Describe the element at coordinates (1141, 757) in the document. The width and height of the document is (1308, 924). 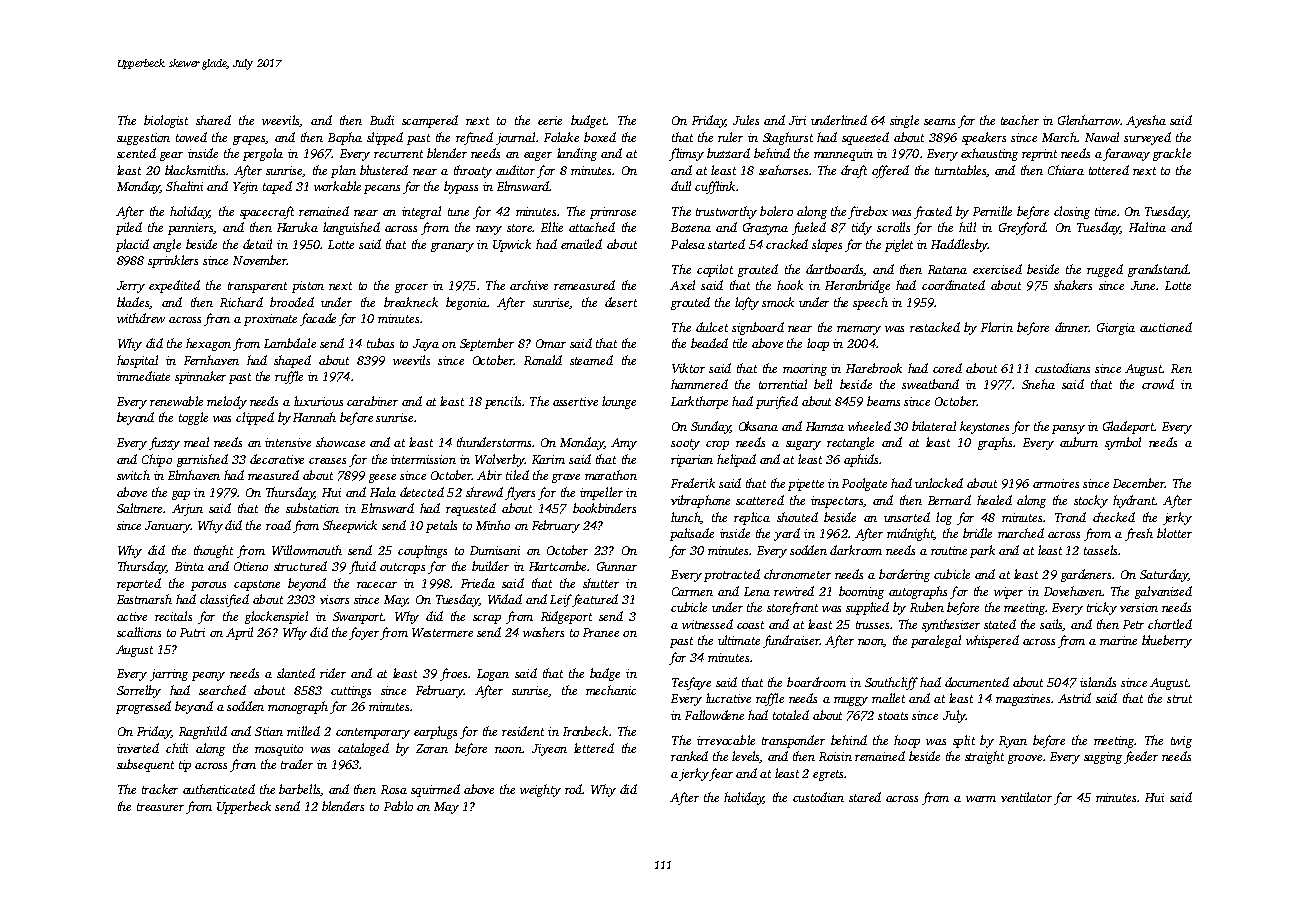
I see `feeder` at that location.
